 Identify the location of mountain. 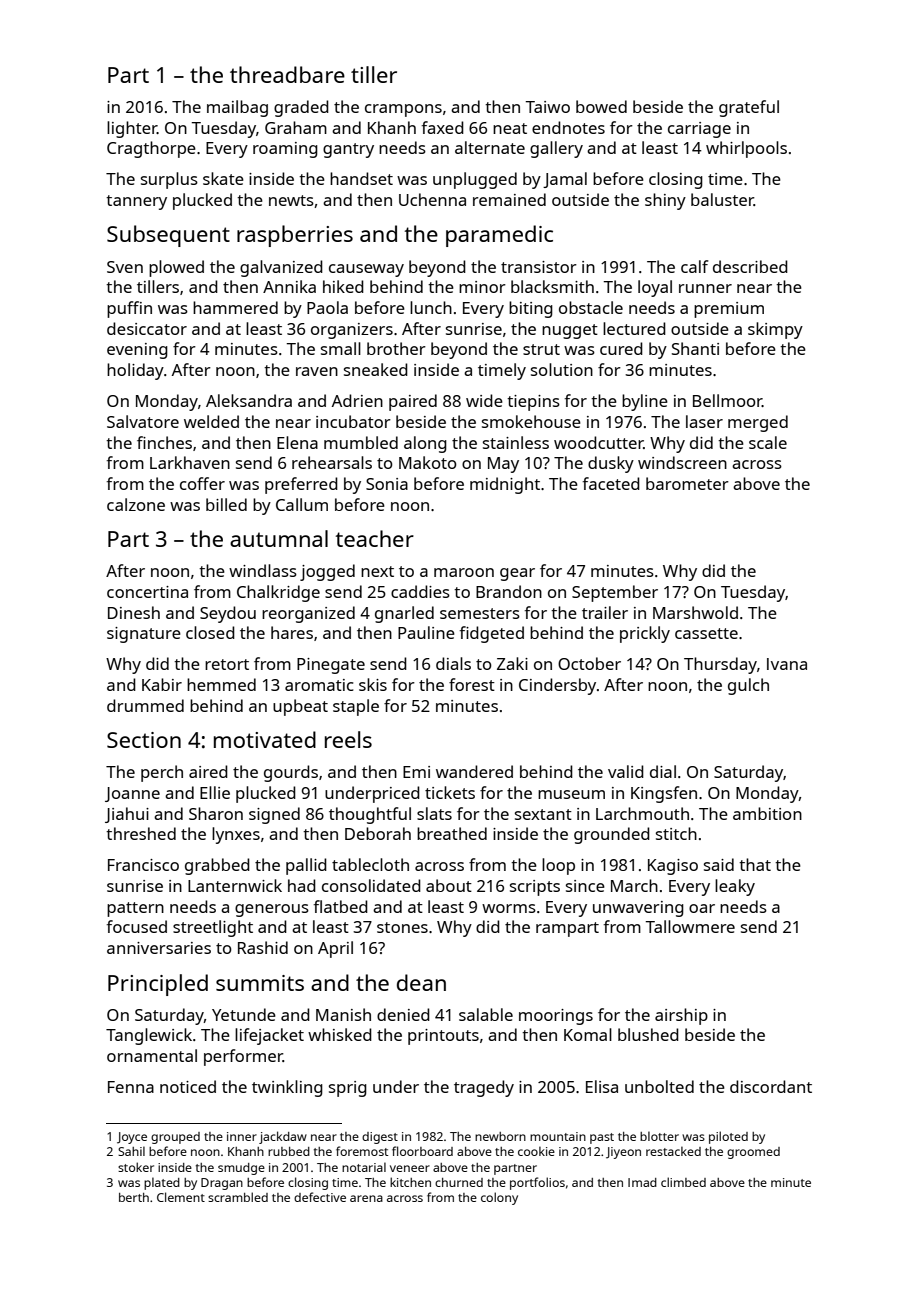
(558, 1136).
